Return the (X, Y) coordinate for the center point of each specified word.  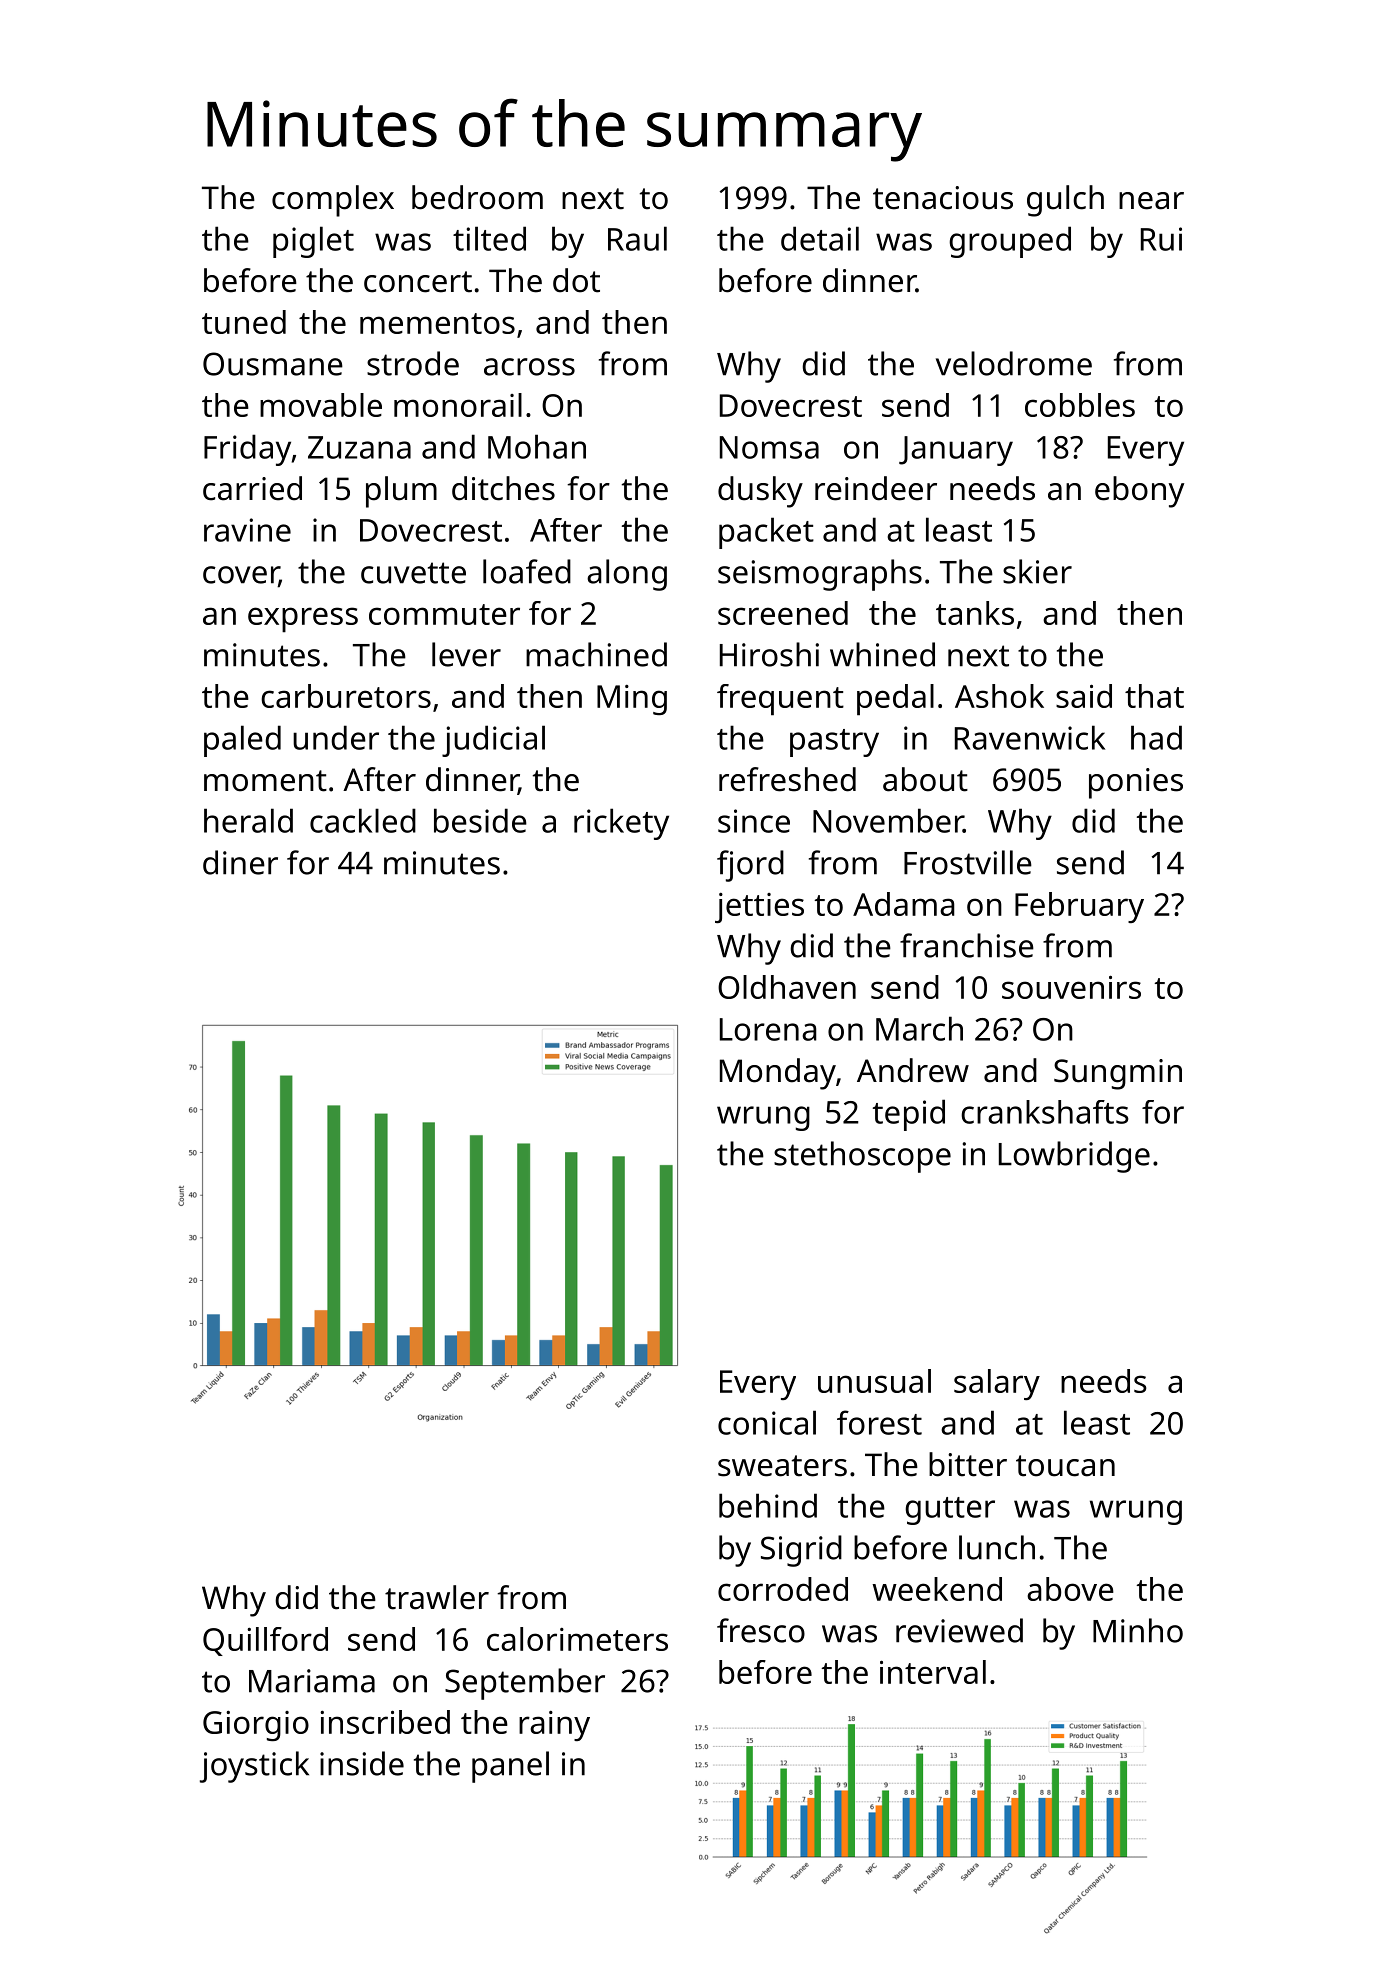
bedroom (477, 197)
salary (997, 1384)
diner (240, 862)
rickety (621, 824)
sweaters (782, 1466)
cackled (363, 820)
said (1084, 696)
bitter (968, 1464)
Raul (637, 238)
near (1151, 201)
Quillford (265, 1641)
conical (767, 1422)
